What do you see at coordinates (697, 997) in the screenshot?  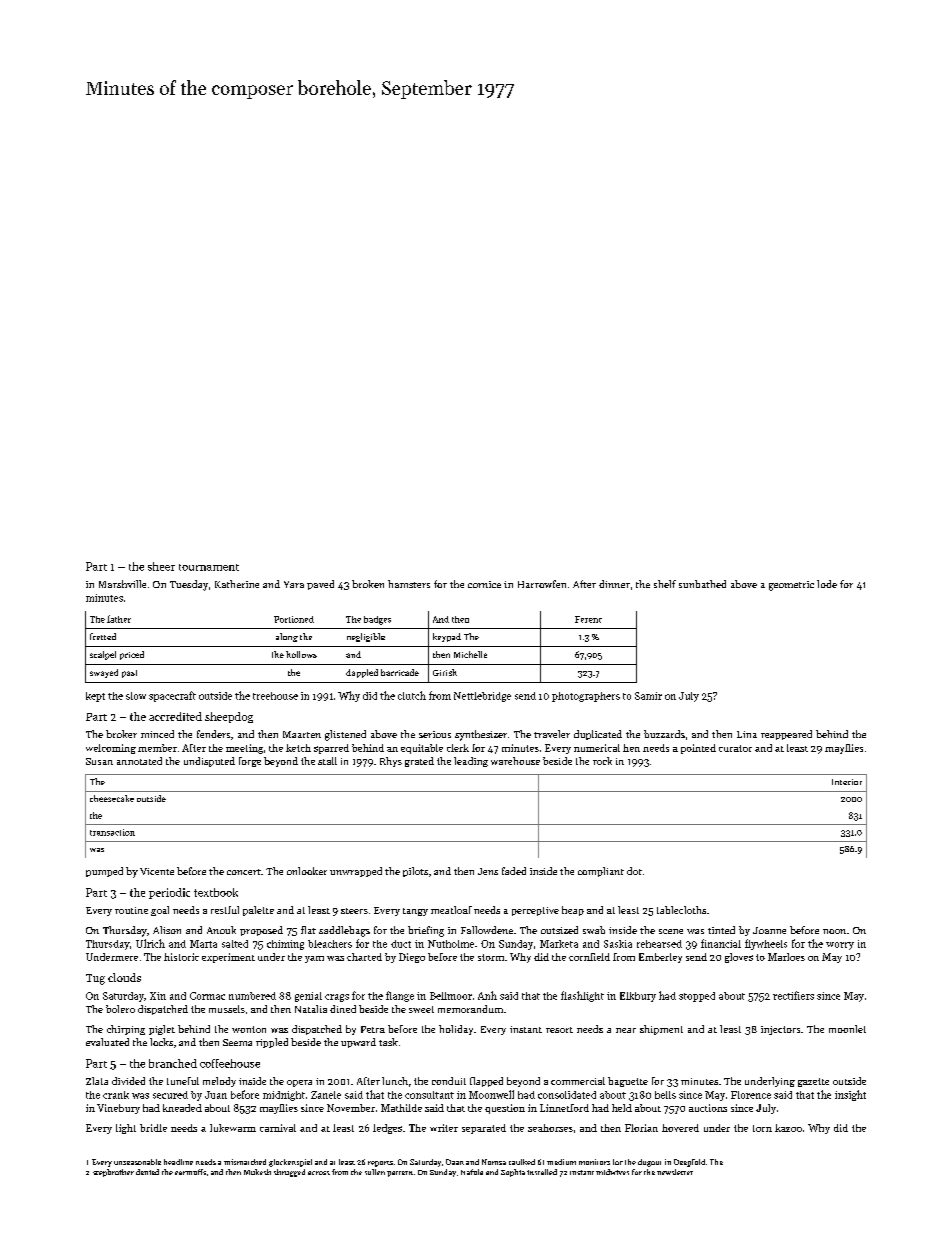 I see `stopped` at bounding box center [697, 997].
